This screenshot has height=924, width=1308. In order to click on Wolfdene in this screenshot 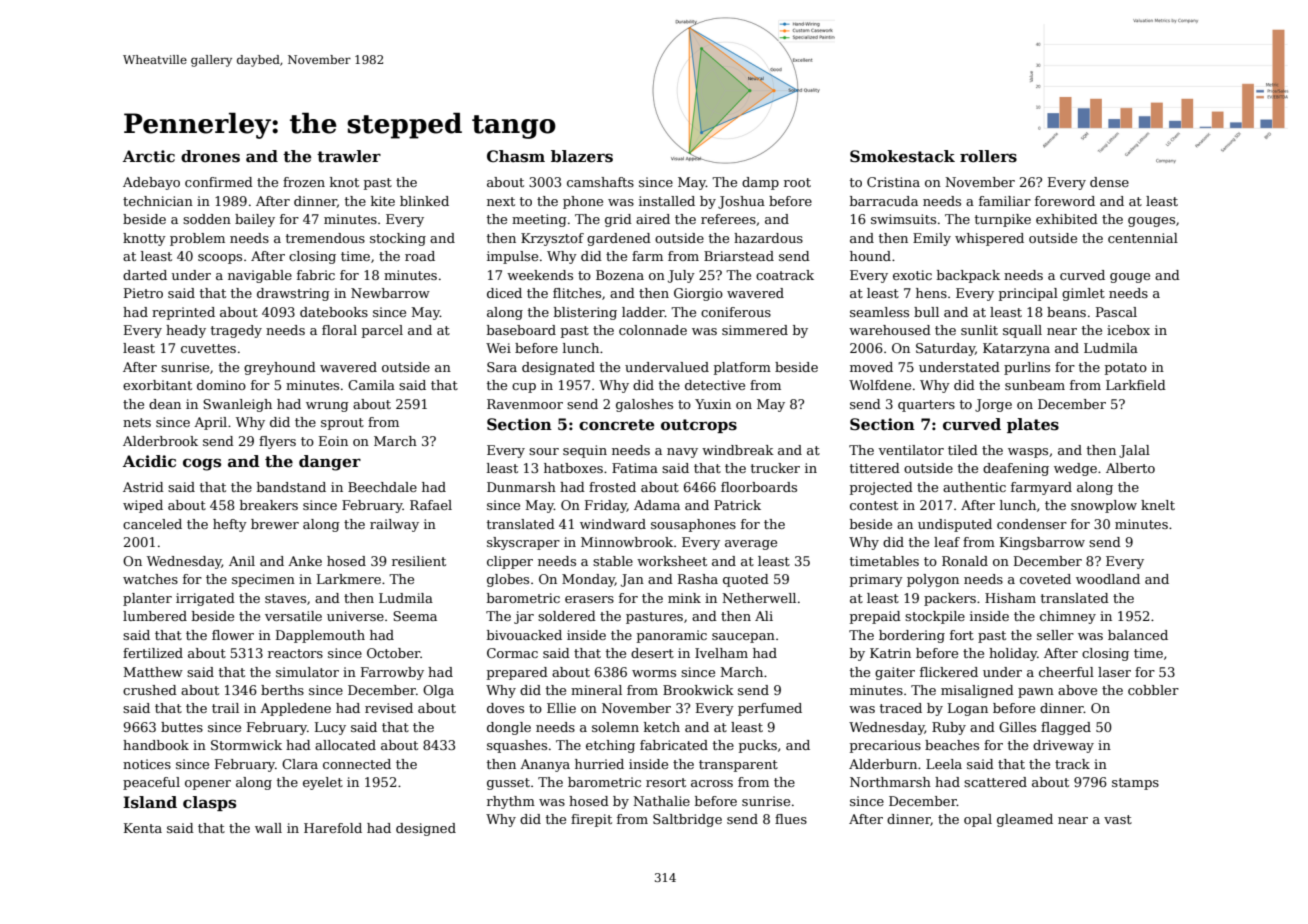, I will do `click(880, 385)`.
